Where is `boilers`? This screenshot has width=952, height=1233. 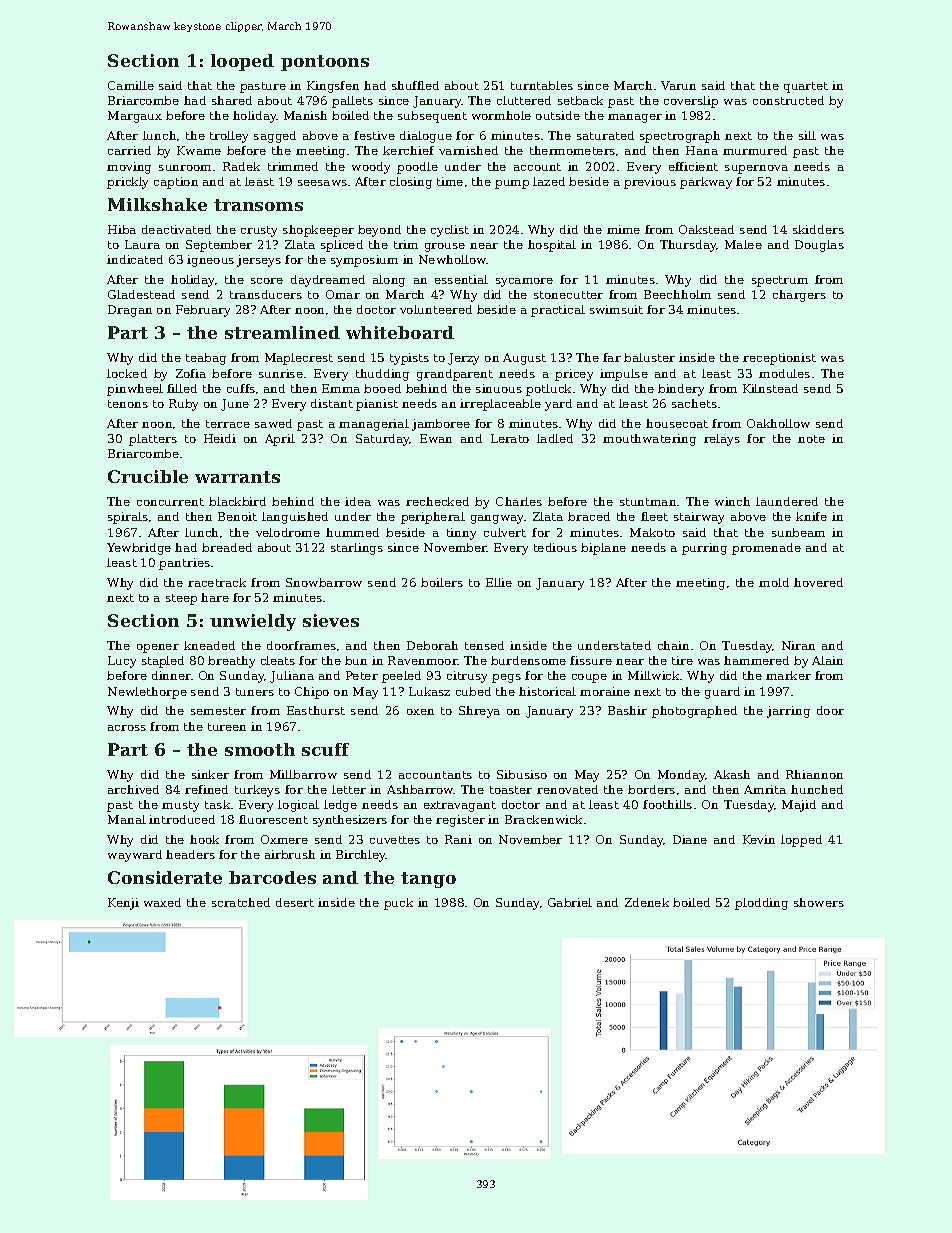
boilers is located at coordinates (442, 582).
